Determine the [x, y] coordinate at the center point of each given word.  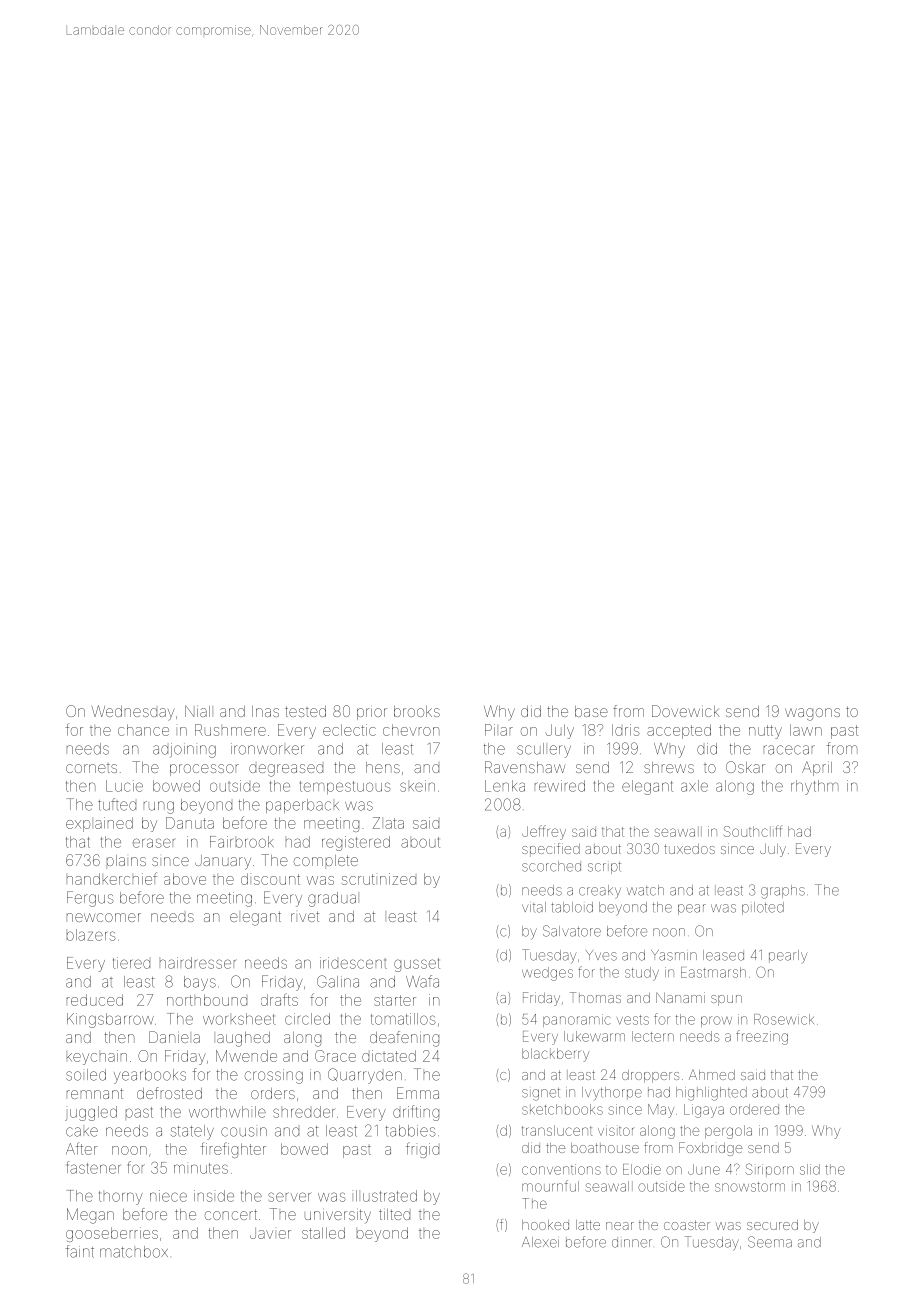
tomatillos [403, 1019]
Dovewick [686, 711]
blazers [91, 935]
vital [534, 907]
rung [159, 807]
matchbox [134, 1252]
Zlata [388, 823]
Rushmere [230, 730]
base [591, 711]
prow [716, 1021]
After [81, 1148]
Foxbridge [710, 1149]
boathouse [605, 1148]
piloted [763, 908]
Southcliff [753, 831]
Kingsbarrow [110, 1020]
